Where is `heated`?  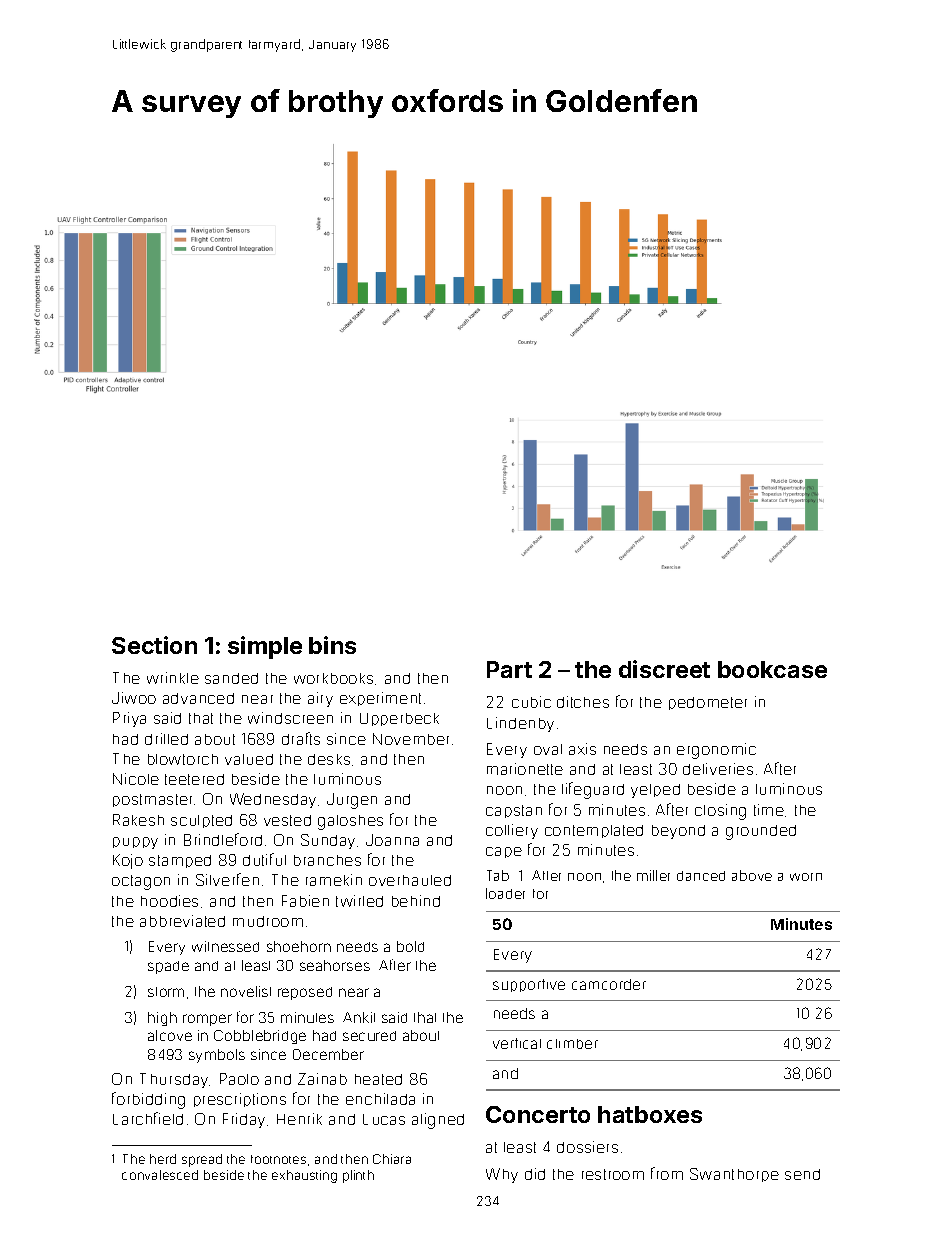 heated is located at coordinates (378, 1079).
